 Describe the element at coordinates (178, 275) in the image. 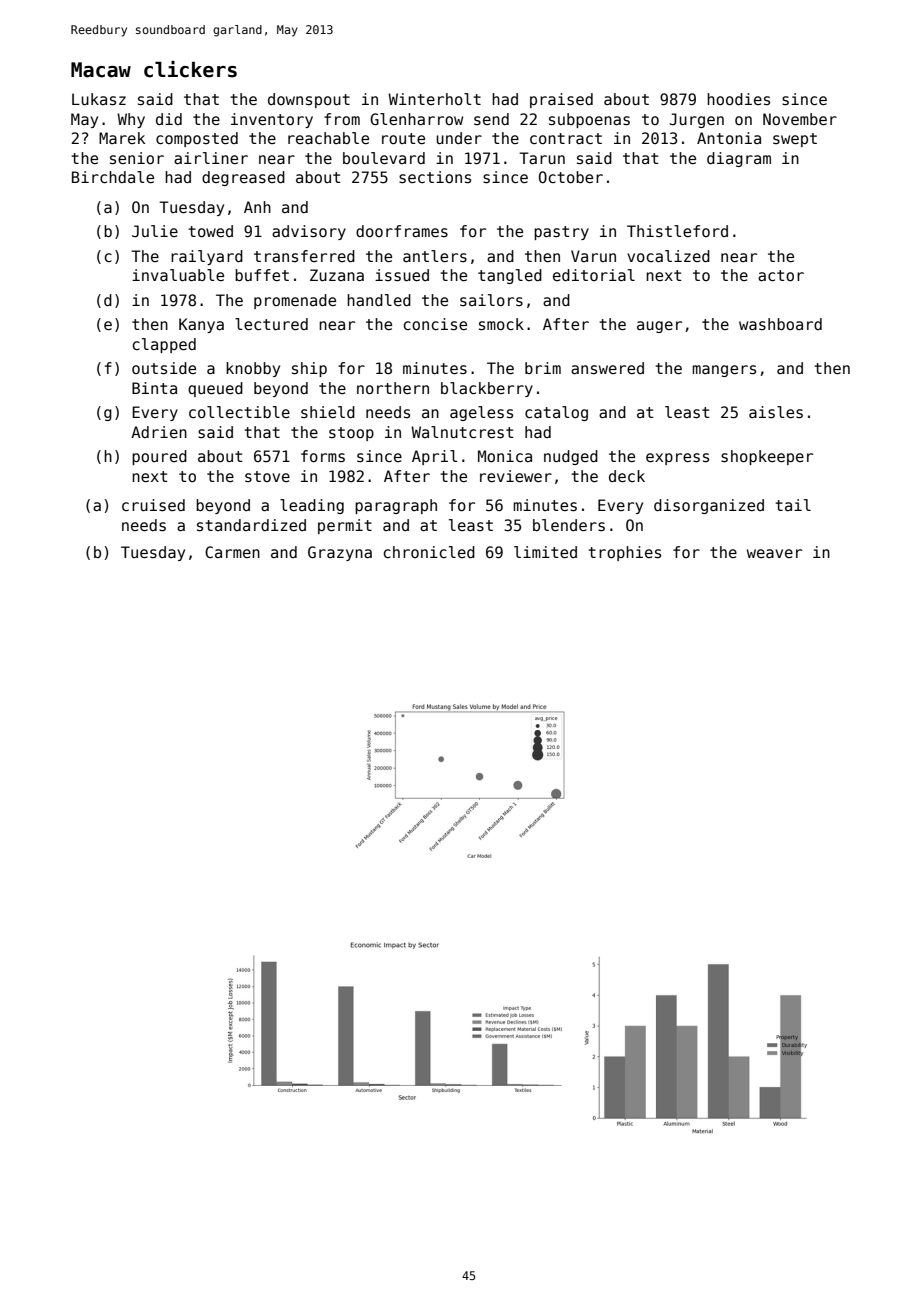

I see `invaluable` at that location.
